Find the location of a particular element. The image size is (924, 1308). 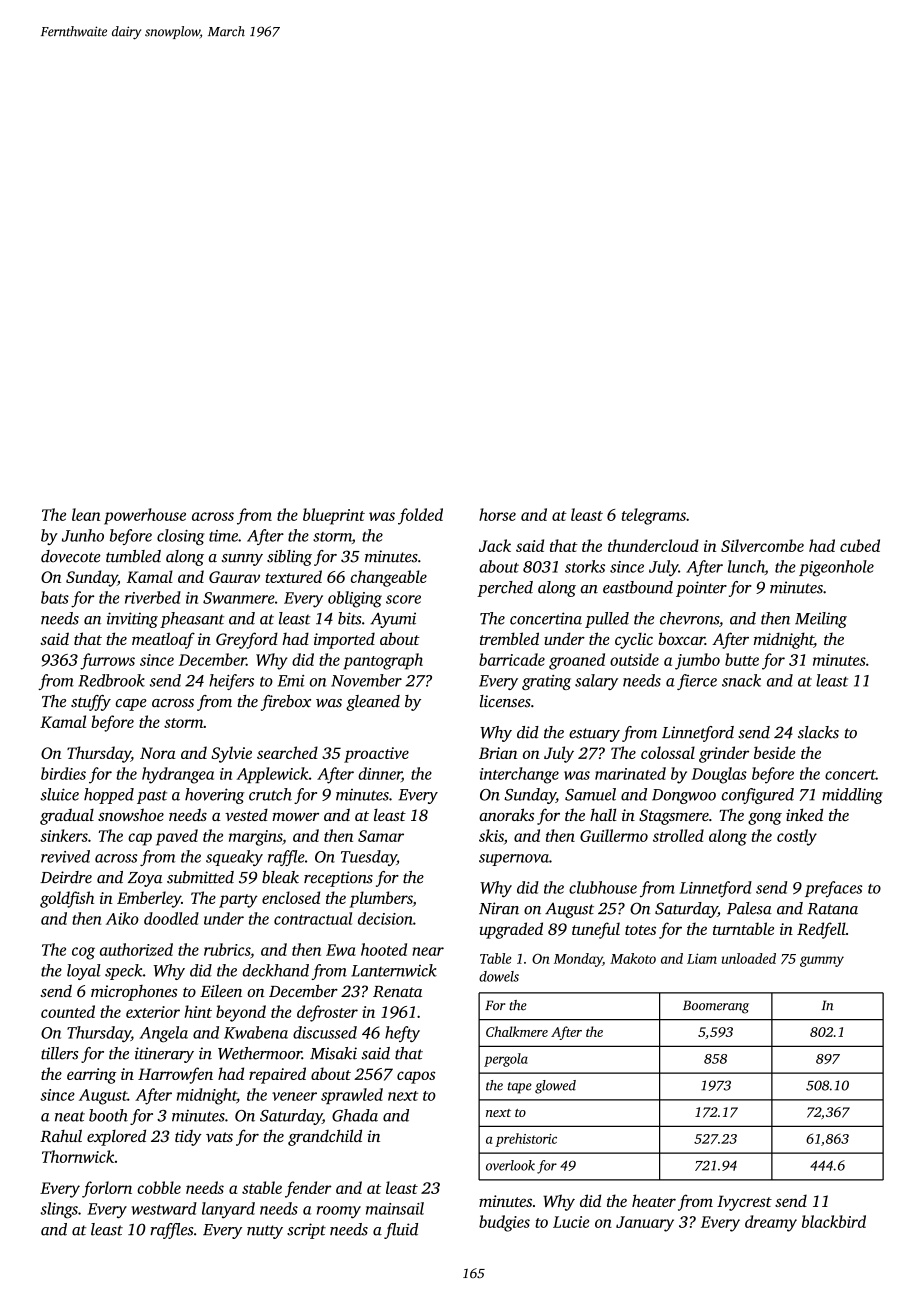

deckhand is located at coordinates (275, 970).
